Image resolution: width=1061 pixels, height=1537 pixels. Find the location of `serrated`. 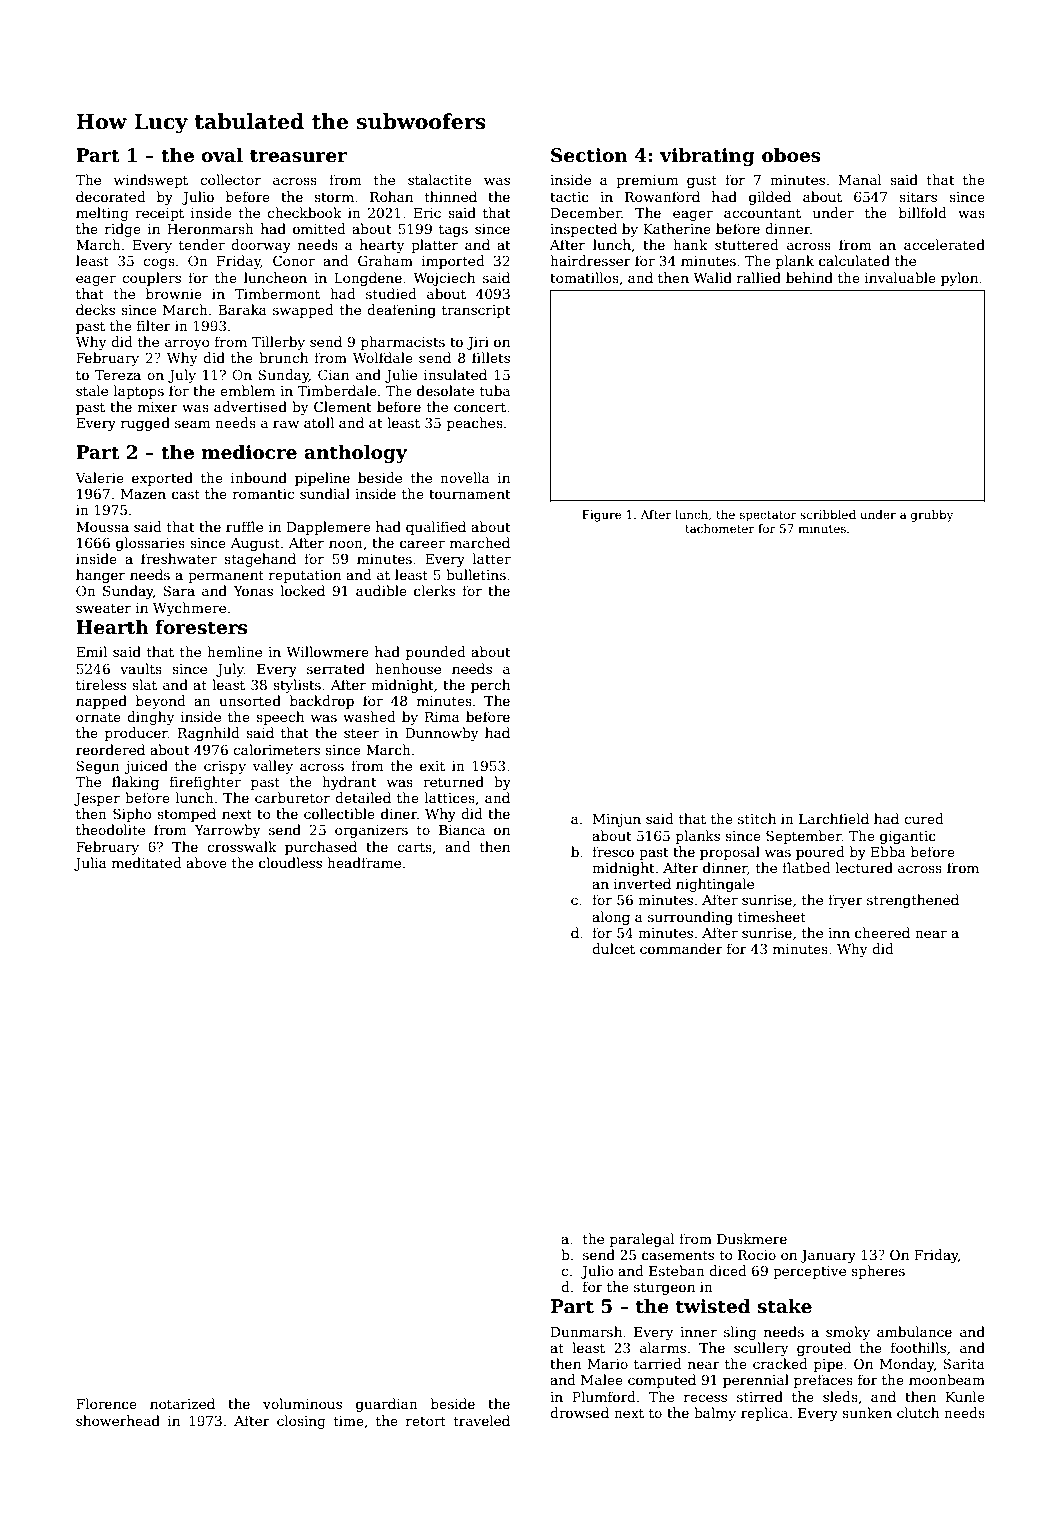

serrated is located at coordinates (336, 668).
